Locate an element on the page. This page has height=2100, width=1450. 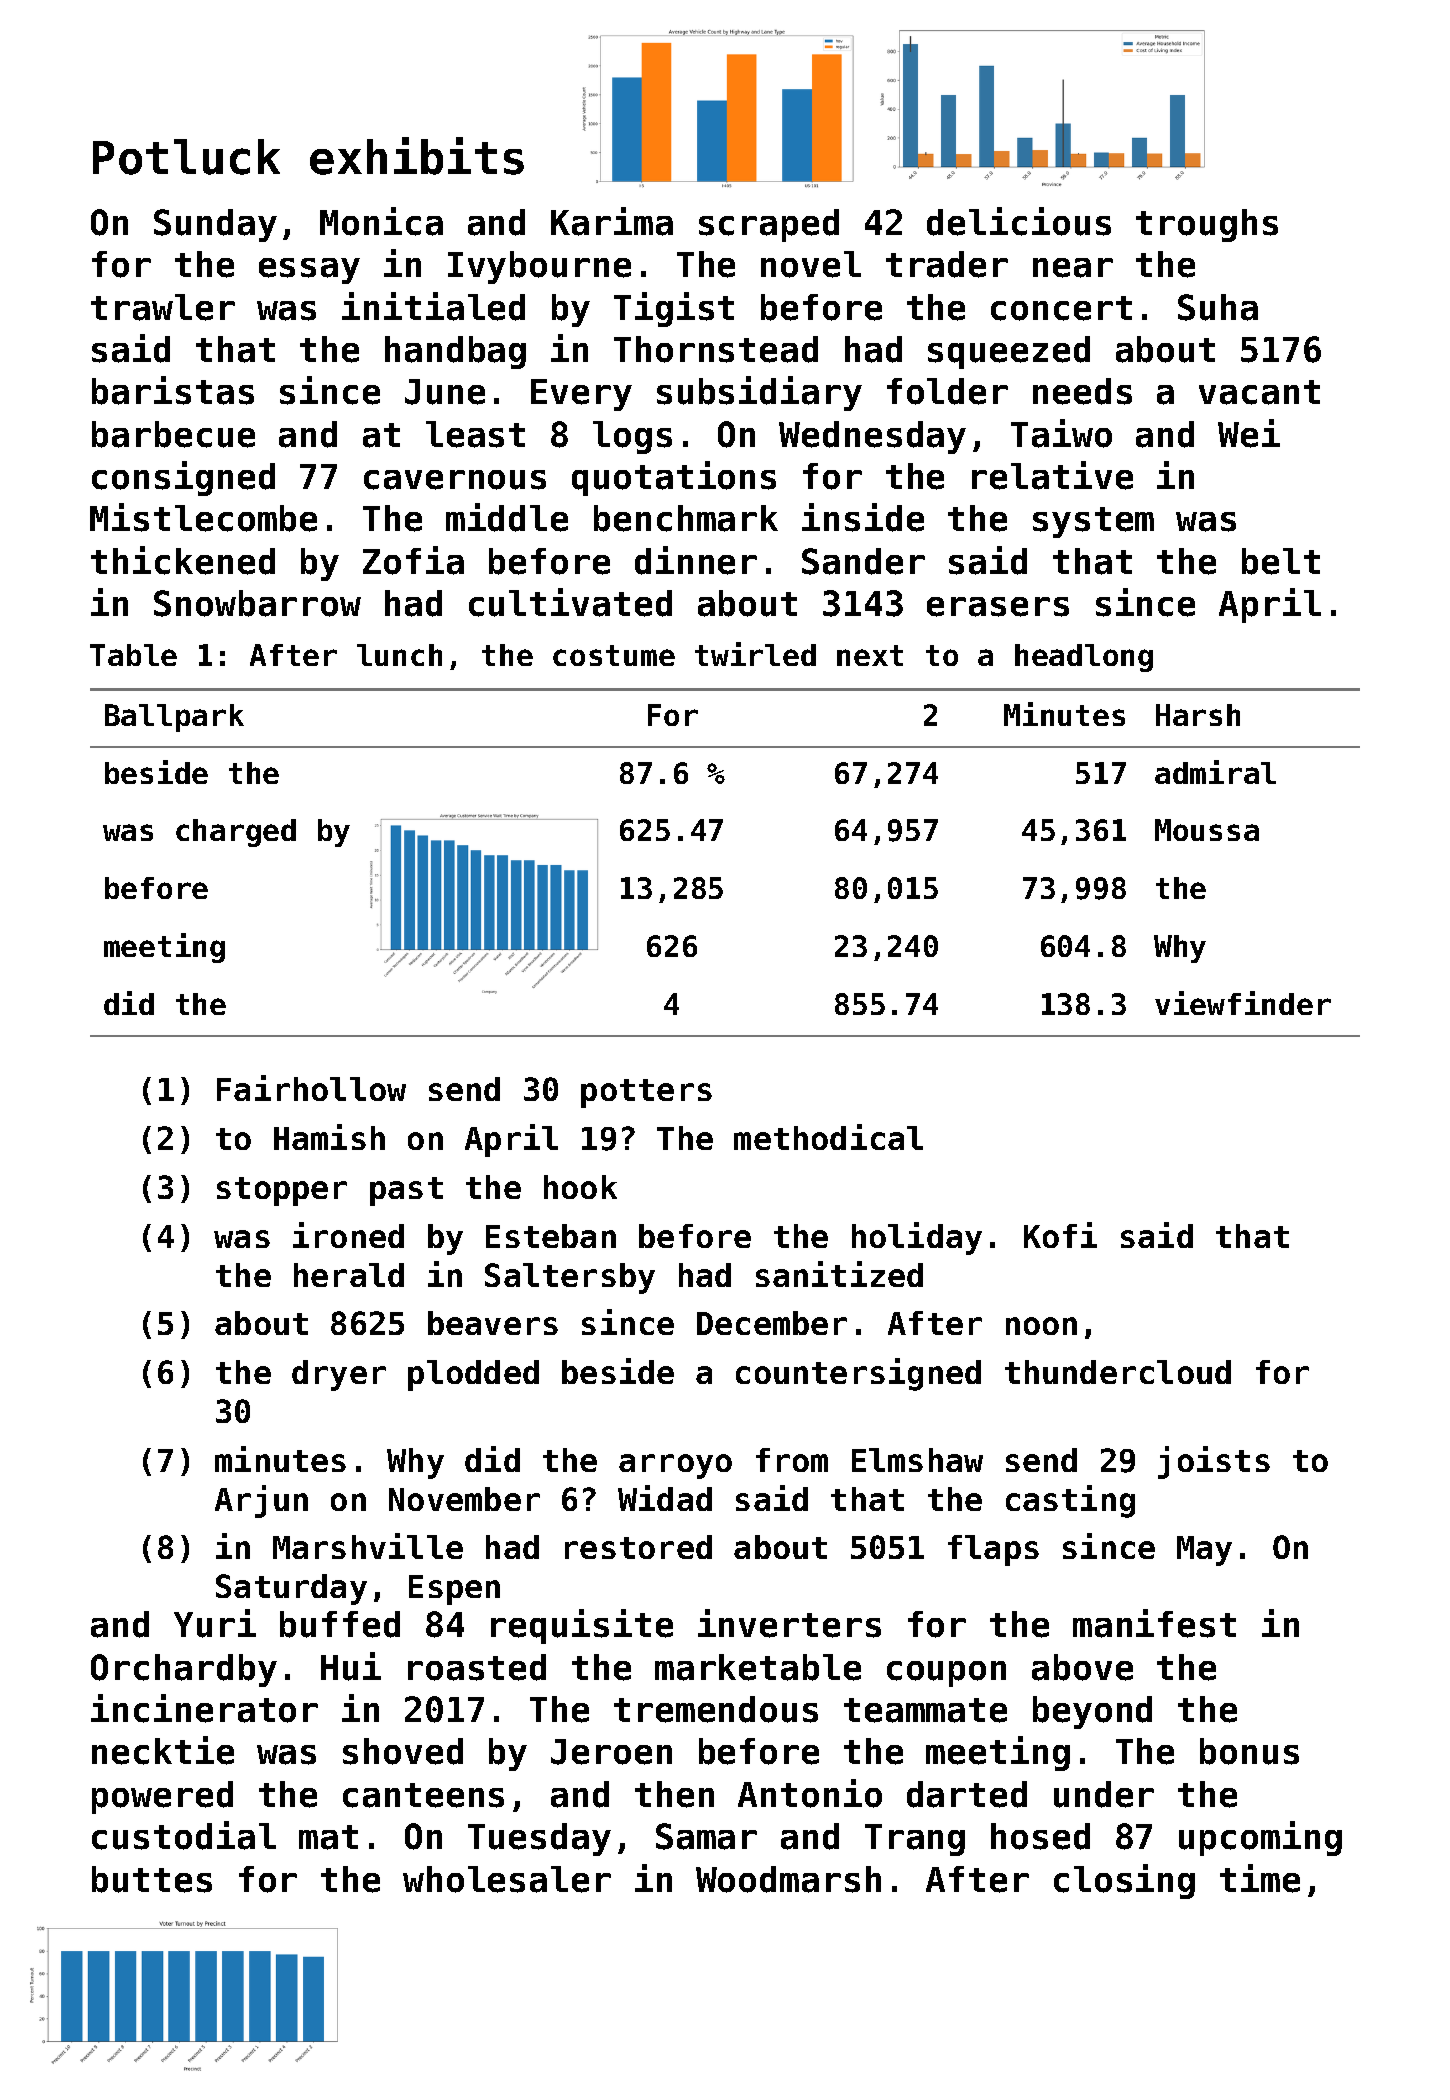
charged is located at coordinates (236, 833).
